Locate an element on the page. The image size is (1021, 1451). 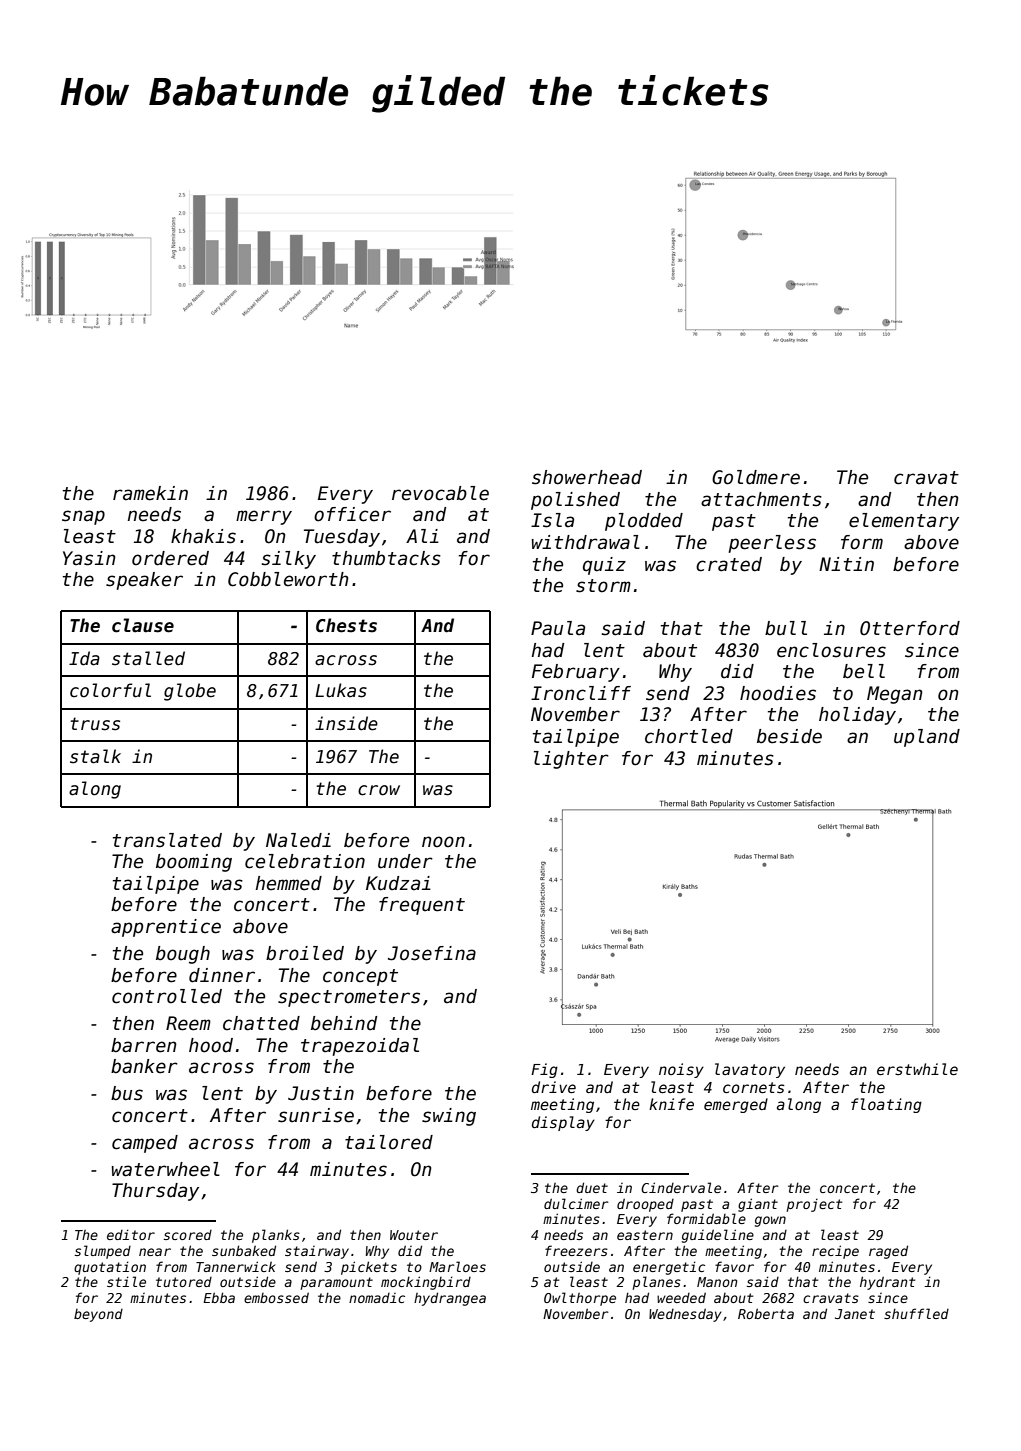
elementary is located at coordinates (904, 522).
